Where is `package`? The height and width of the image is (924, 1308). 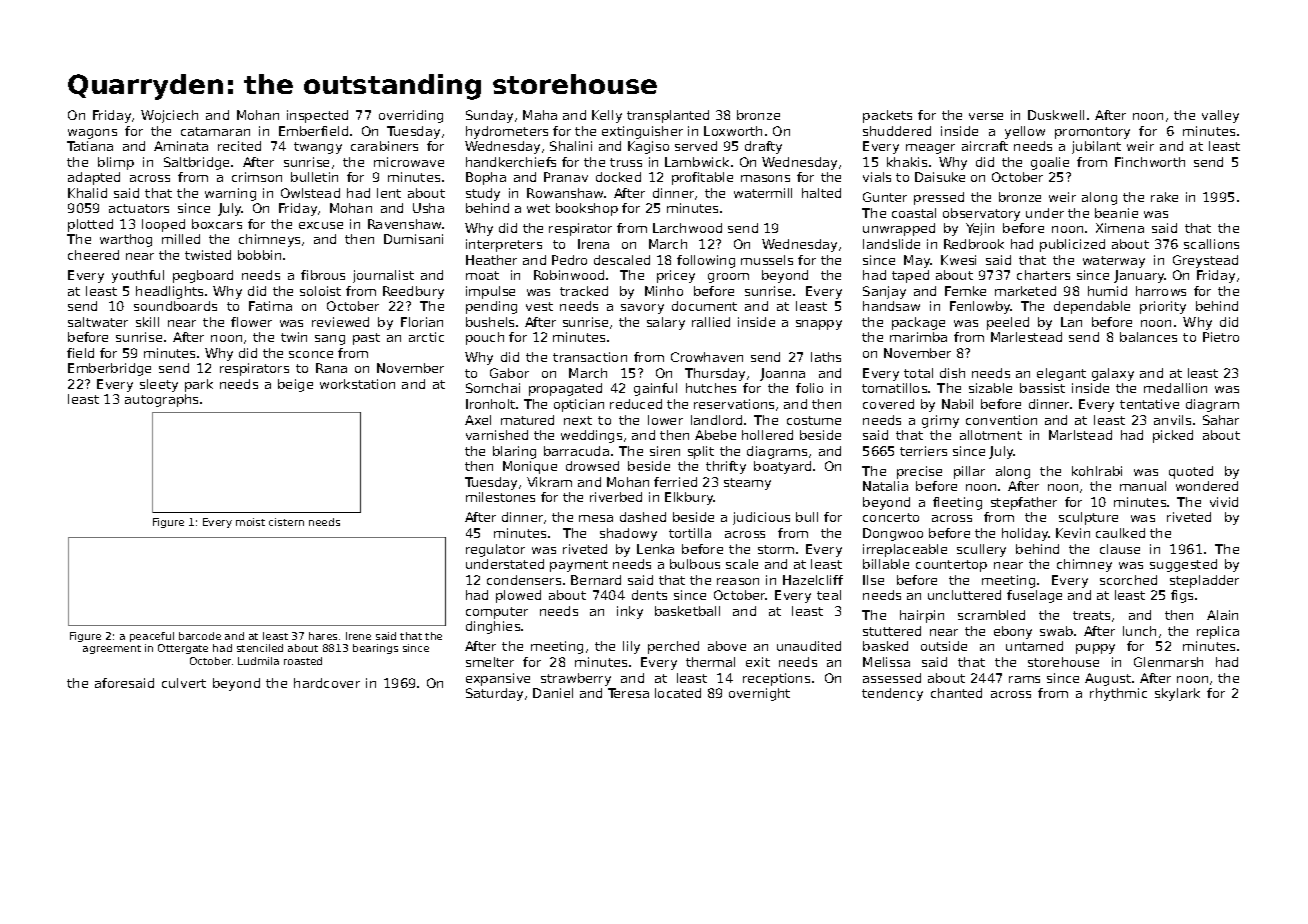 package is located at coordinates (918, 323).
